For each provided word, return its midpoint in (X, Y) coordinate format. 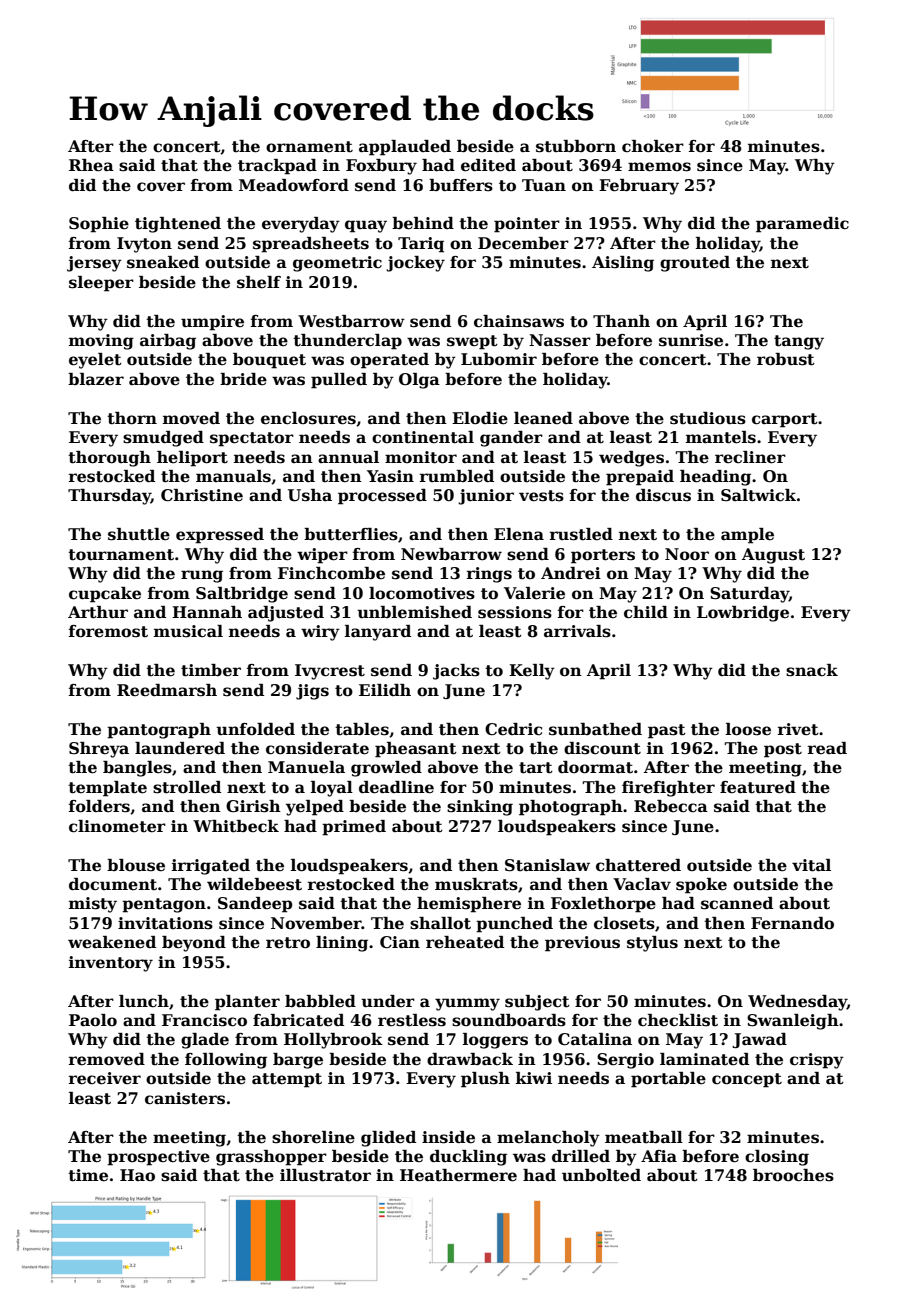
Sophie (99, 225)
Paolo (93, 1020)
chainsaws (519, 321)
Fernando (792, 923)
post (783, 750)
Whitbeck (236, 826)
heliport (192, 459)
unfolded (255, 729)
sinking (480, 808)
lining (342, 944)
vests (541, 496)
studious (708, 418)
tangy (799, 342)
